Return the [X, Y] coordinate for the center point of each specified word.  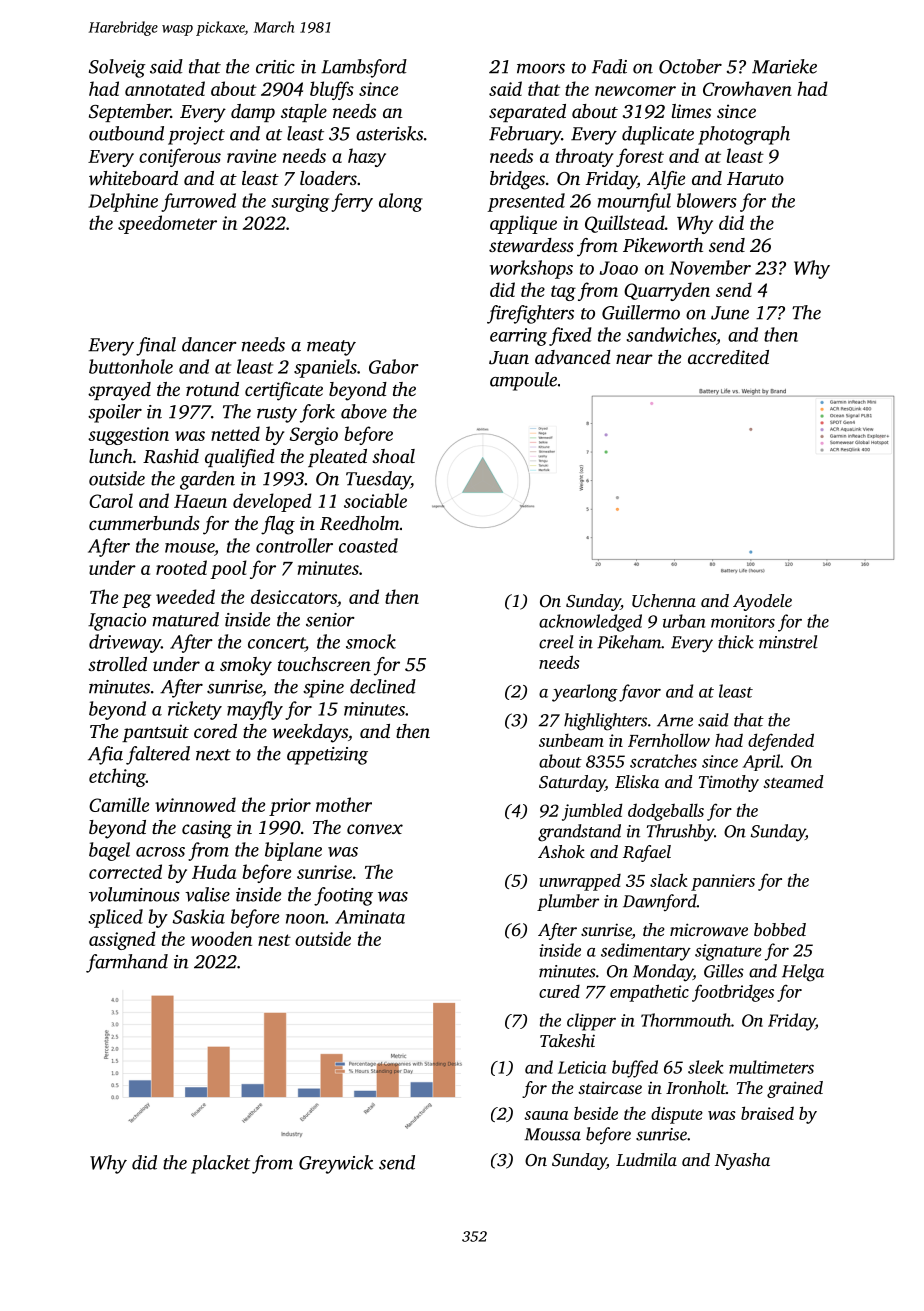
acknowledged [590, 623]
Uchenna [664, 601]
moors [541, 68]
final [156, 346]
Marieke [784, 66]
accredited [728, 357]
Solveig [117, 68]
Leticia [582, 1067]
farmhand [127, 963]
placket [220, 1164]
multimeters [771, 1067]
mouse [189, 548]
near [634, 359]
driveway [125, 643]
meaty [331, 348]
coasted [368, 545]
